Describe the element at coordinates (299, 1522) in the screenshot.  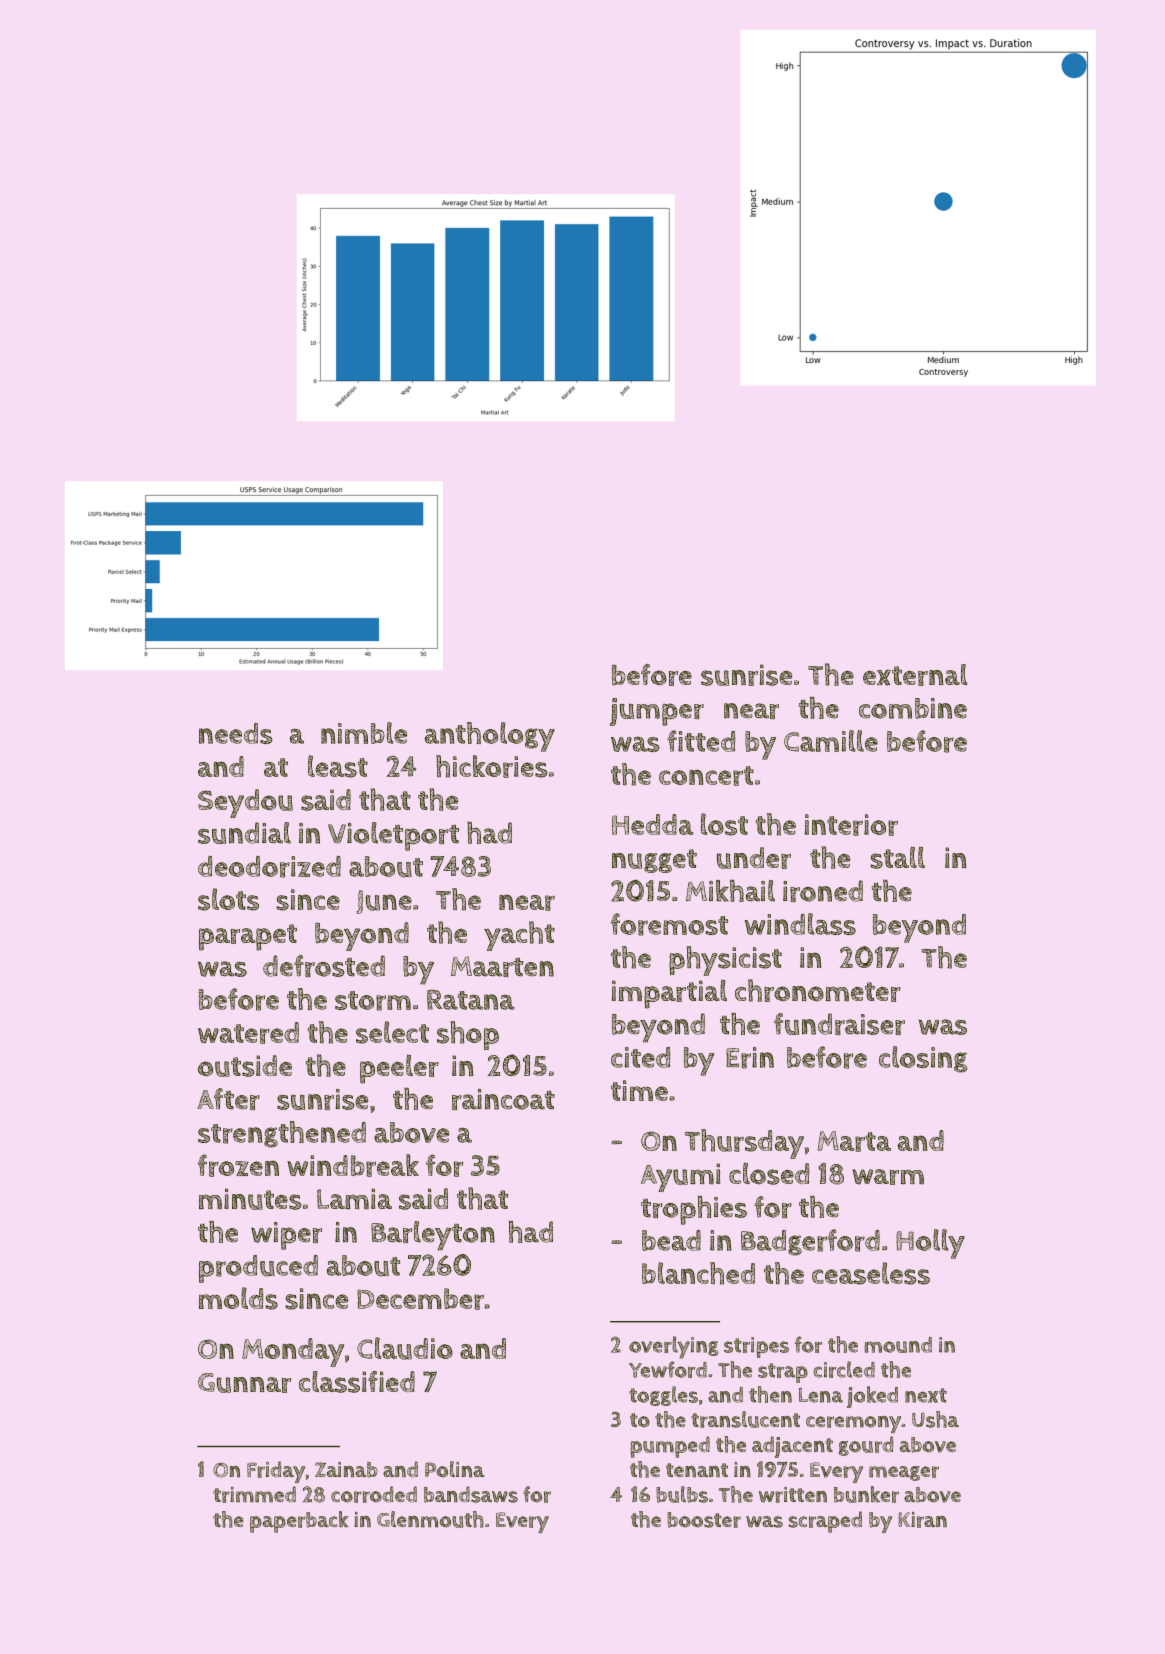
I see `paperback` at that location.
